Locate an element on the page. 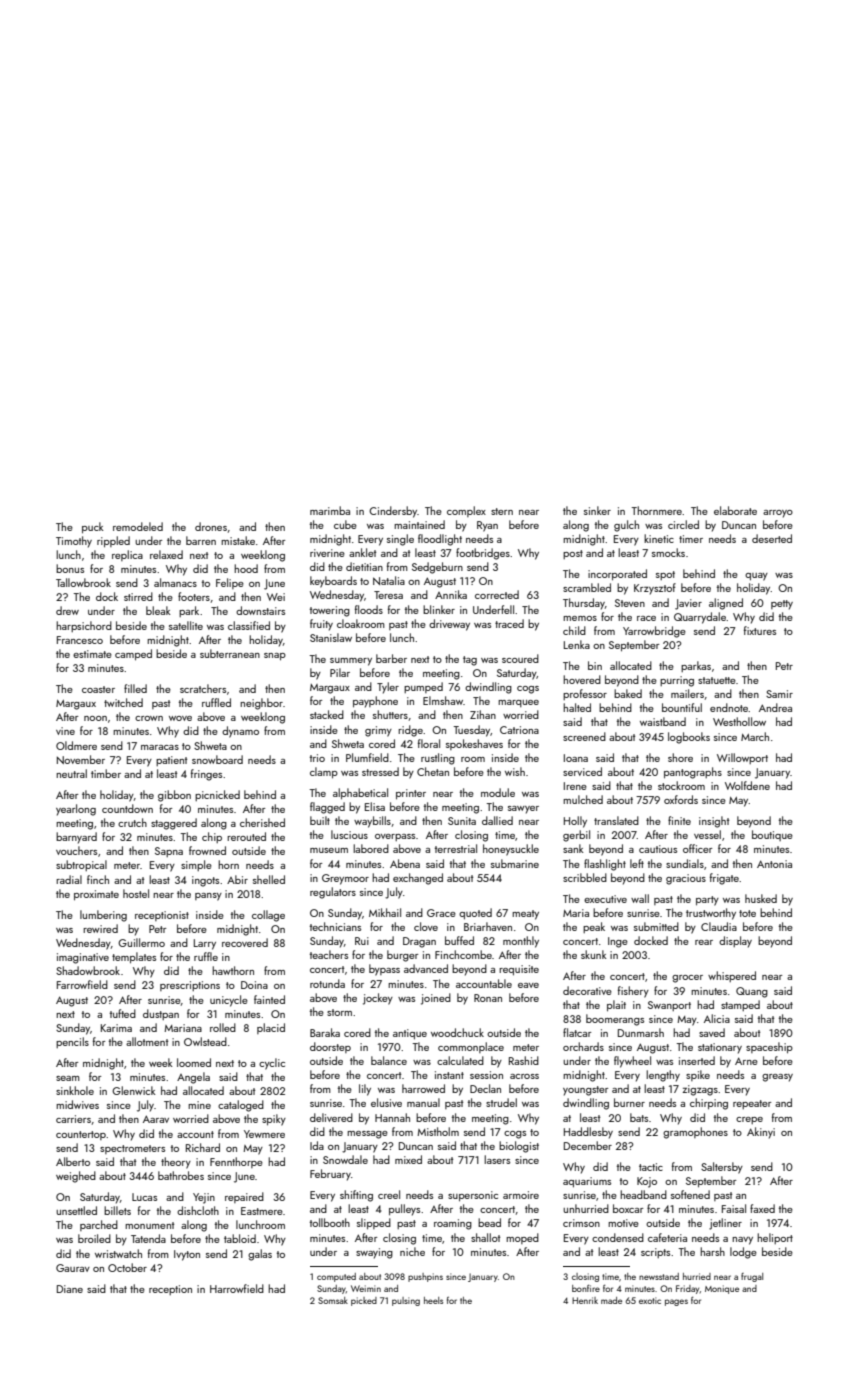 The width and height of the image is (849, 1400). puck is located at coordinates (93, 528).
